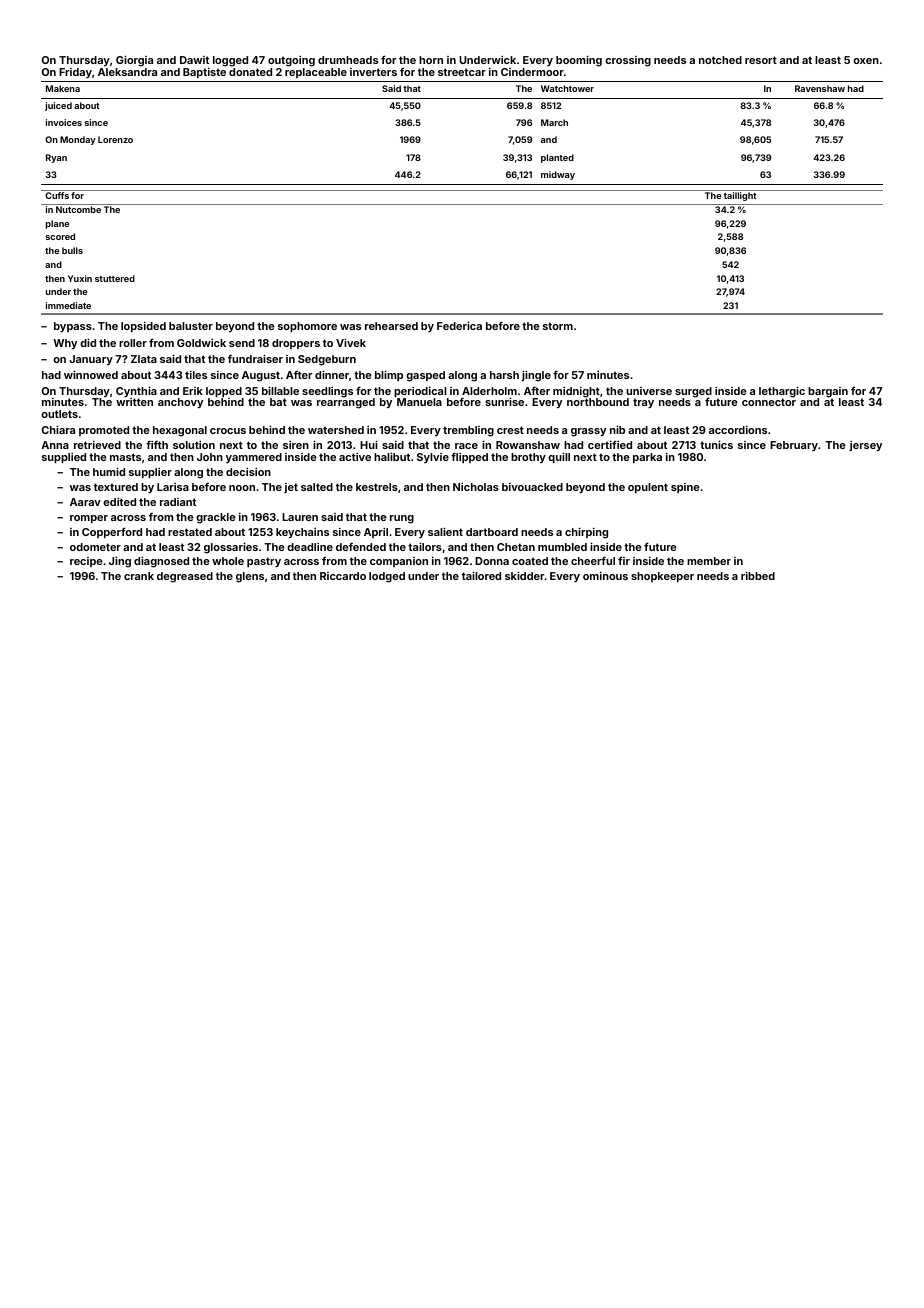 This image has width=924, height=1308. What do you see at coordinates (628, 61) in the image?
I see `crossing` at bounding box center [628, 61].
